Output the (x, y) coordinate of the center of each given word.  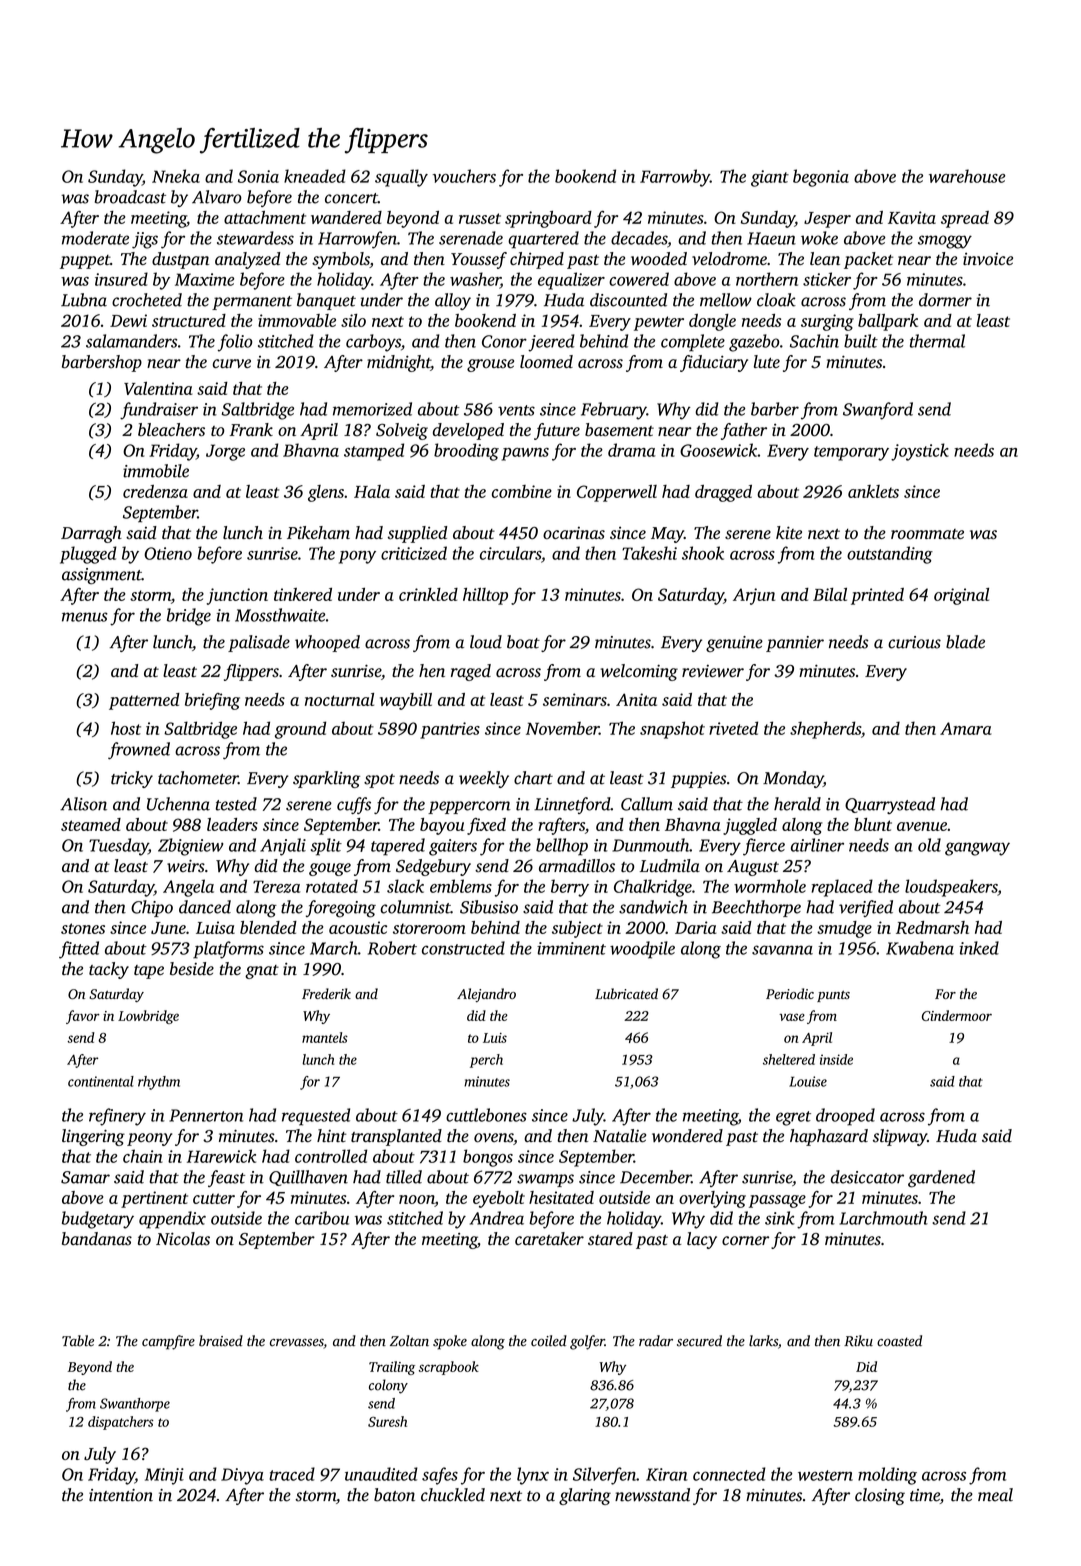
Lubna (84, 300)
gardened (941, 1179)
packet (868, 260)
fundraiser (159, 411)
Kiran (666, 1474)
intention (121, 1495)
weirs (186, 866)
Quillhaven (308, 1178)
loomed (546, 361)
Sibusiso (489, 907)
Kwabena (920, 948)
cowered (639, 279)
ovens (493, 1138)
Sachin (814, 341)
